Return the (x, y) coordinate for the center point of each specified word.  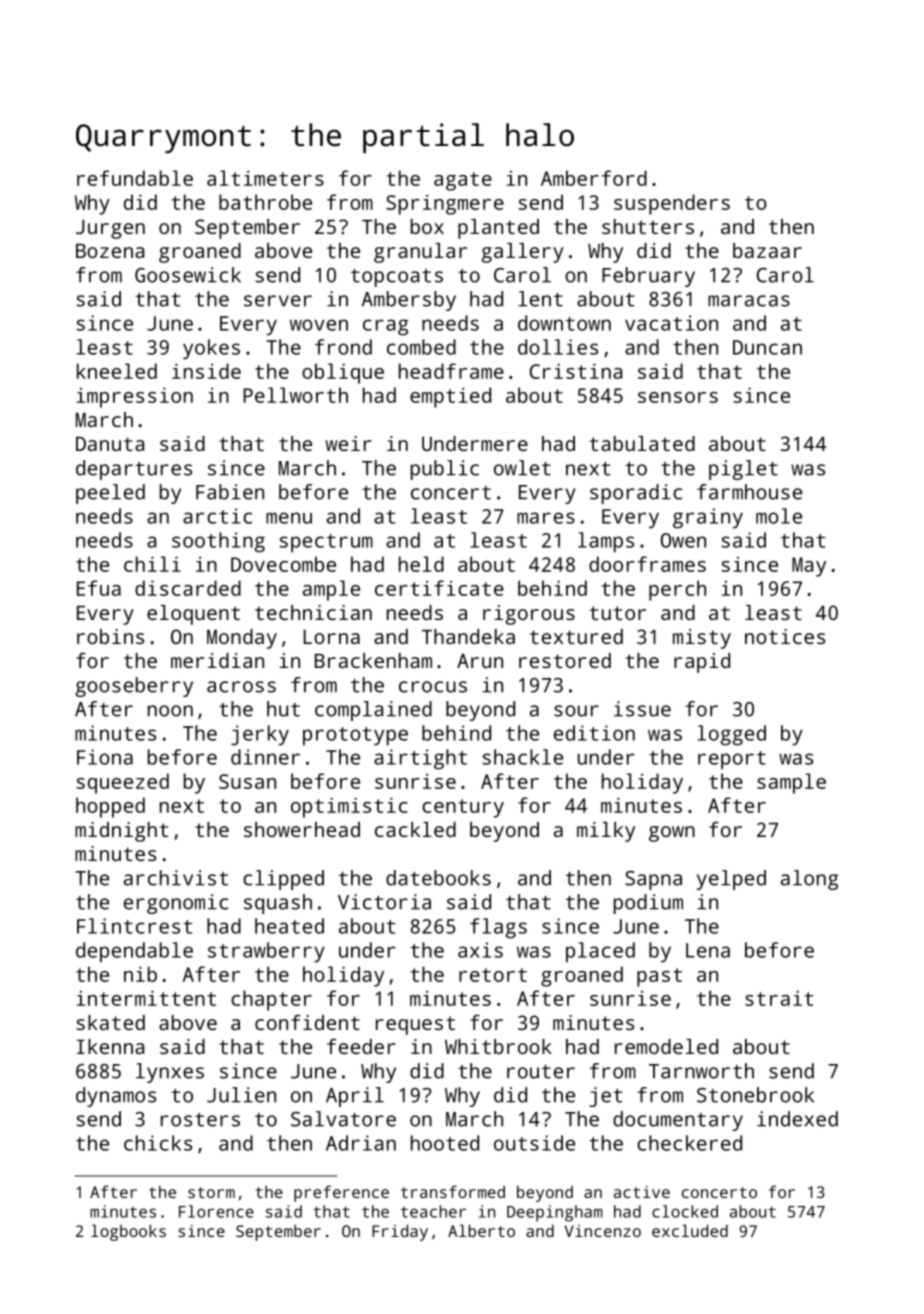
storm (211, 1192)
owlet (522, 468)
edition (594, 733)
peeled (110, 494)
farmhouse (749, 492)
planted (498, 229)
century (463, 808)
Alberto (481, 1230)
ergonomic (176, 904)
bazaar (767, 250)
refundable (135, 178)
